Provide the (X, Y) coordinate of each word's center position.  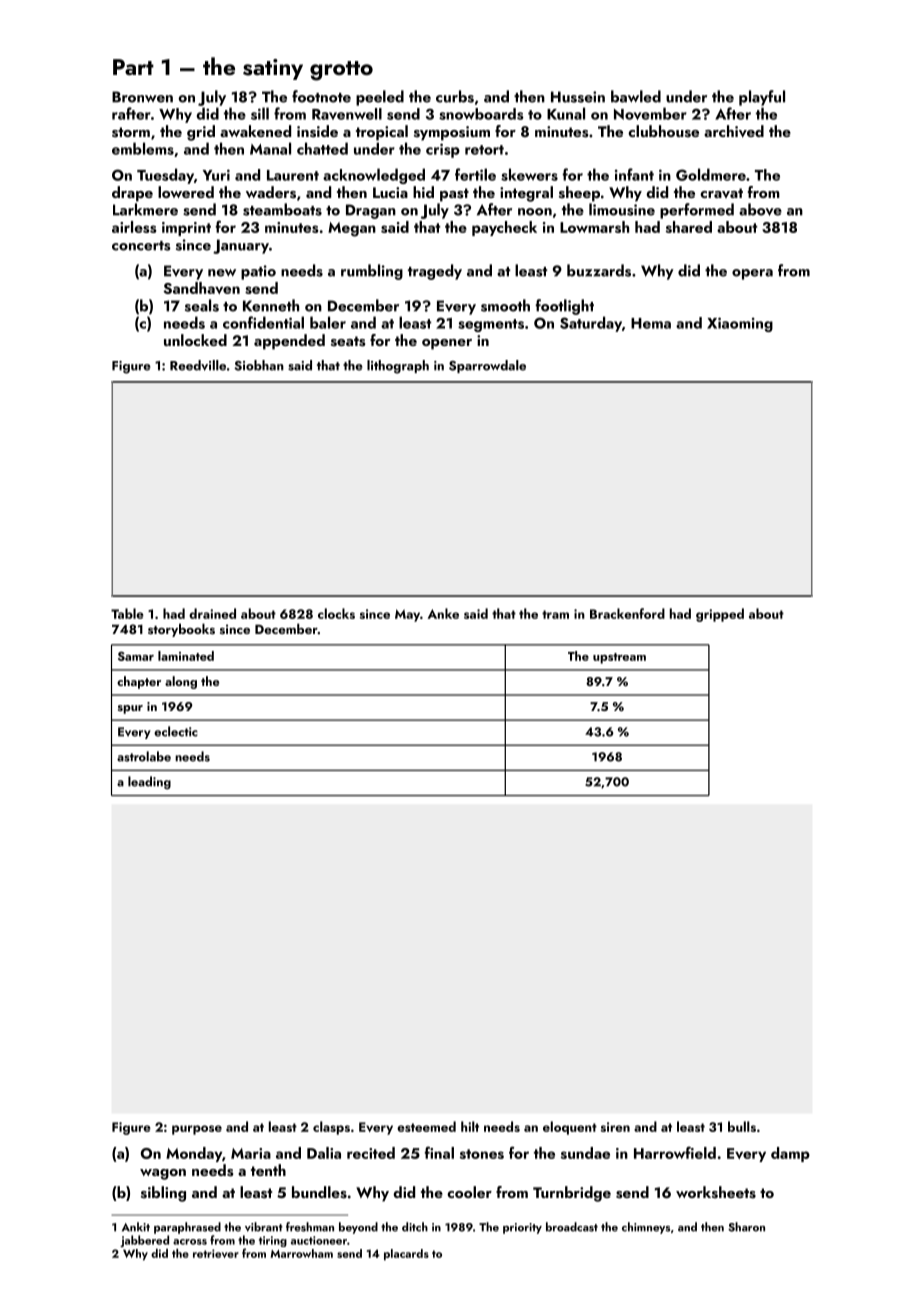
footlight (565, 307)
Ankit (136, 1227)
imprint (186, 229)
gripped (720, 615)
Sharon (746, 1227)
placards (406, 1255)
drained (212, 613)
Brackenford (627, 613)
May (407, 615)
